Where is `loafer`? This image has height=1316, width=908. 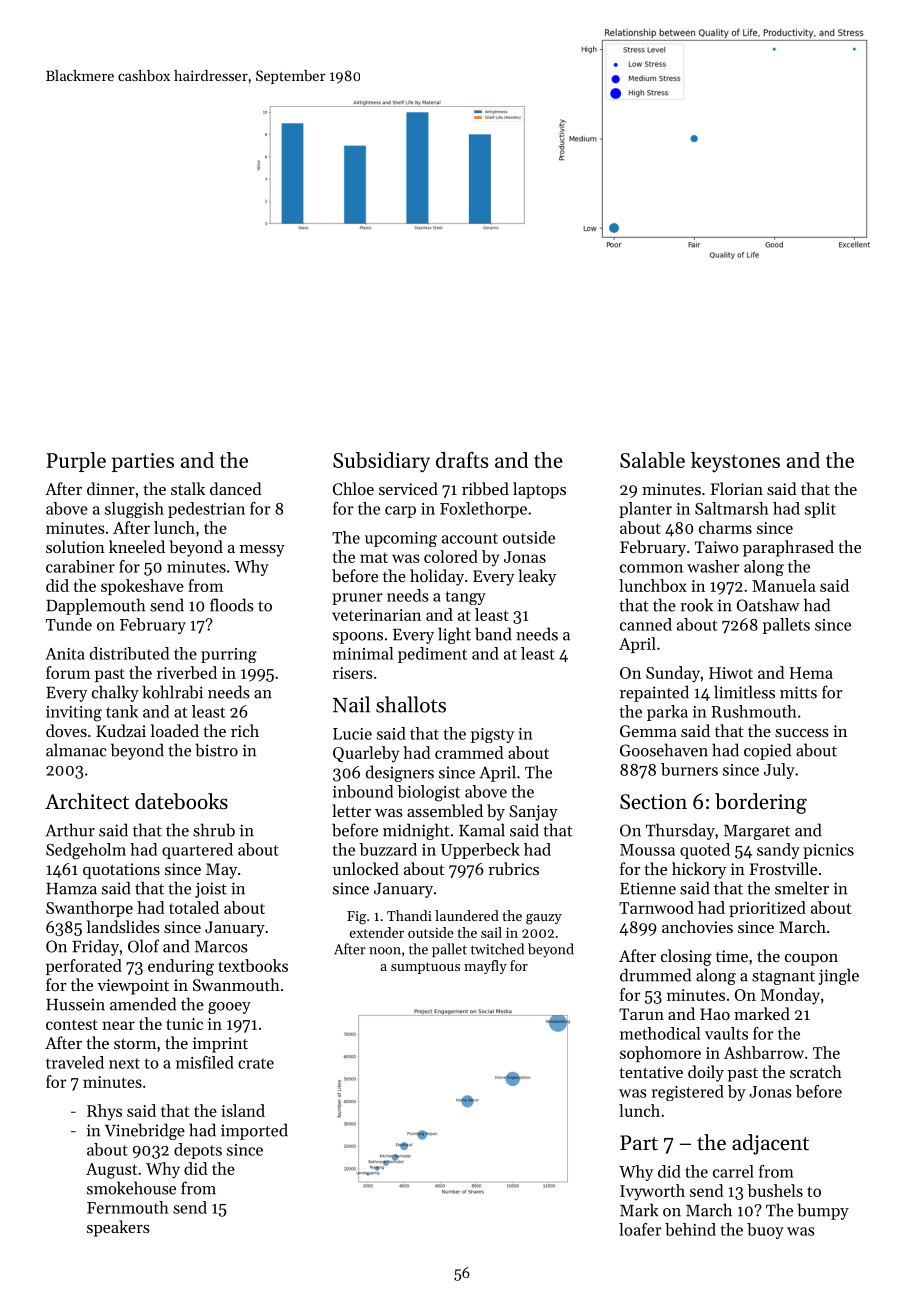 loafer is located at coordinates (640, 1229).
